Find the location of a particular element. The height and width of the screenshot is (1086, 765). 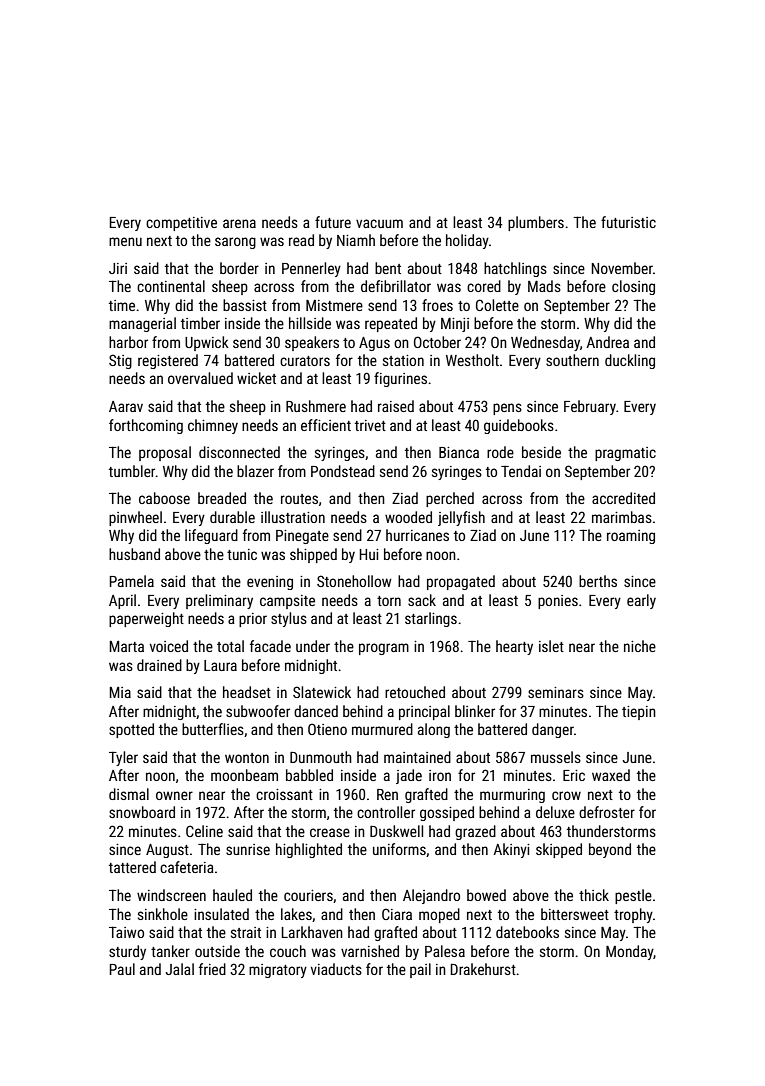

plumbers is located at coordinates (536, 223).
